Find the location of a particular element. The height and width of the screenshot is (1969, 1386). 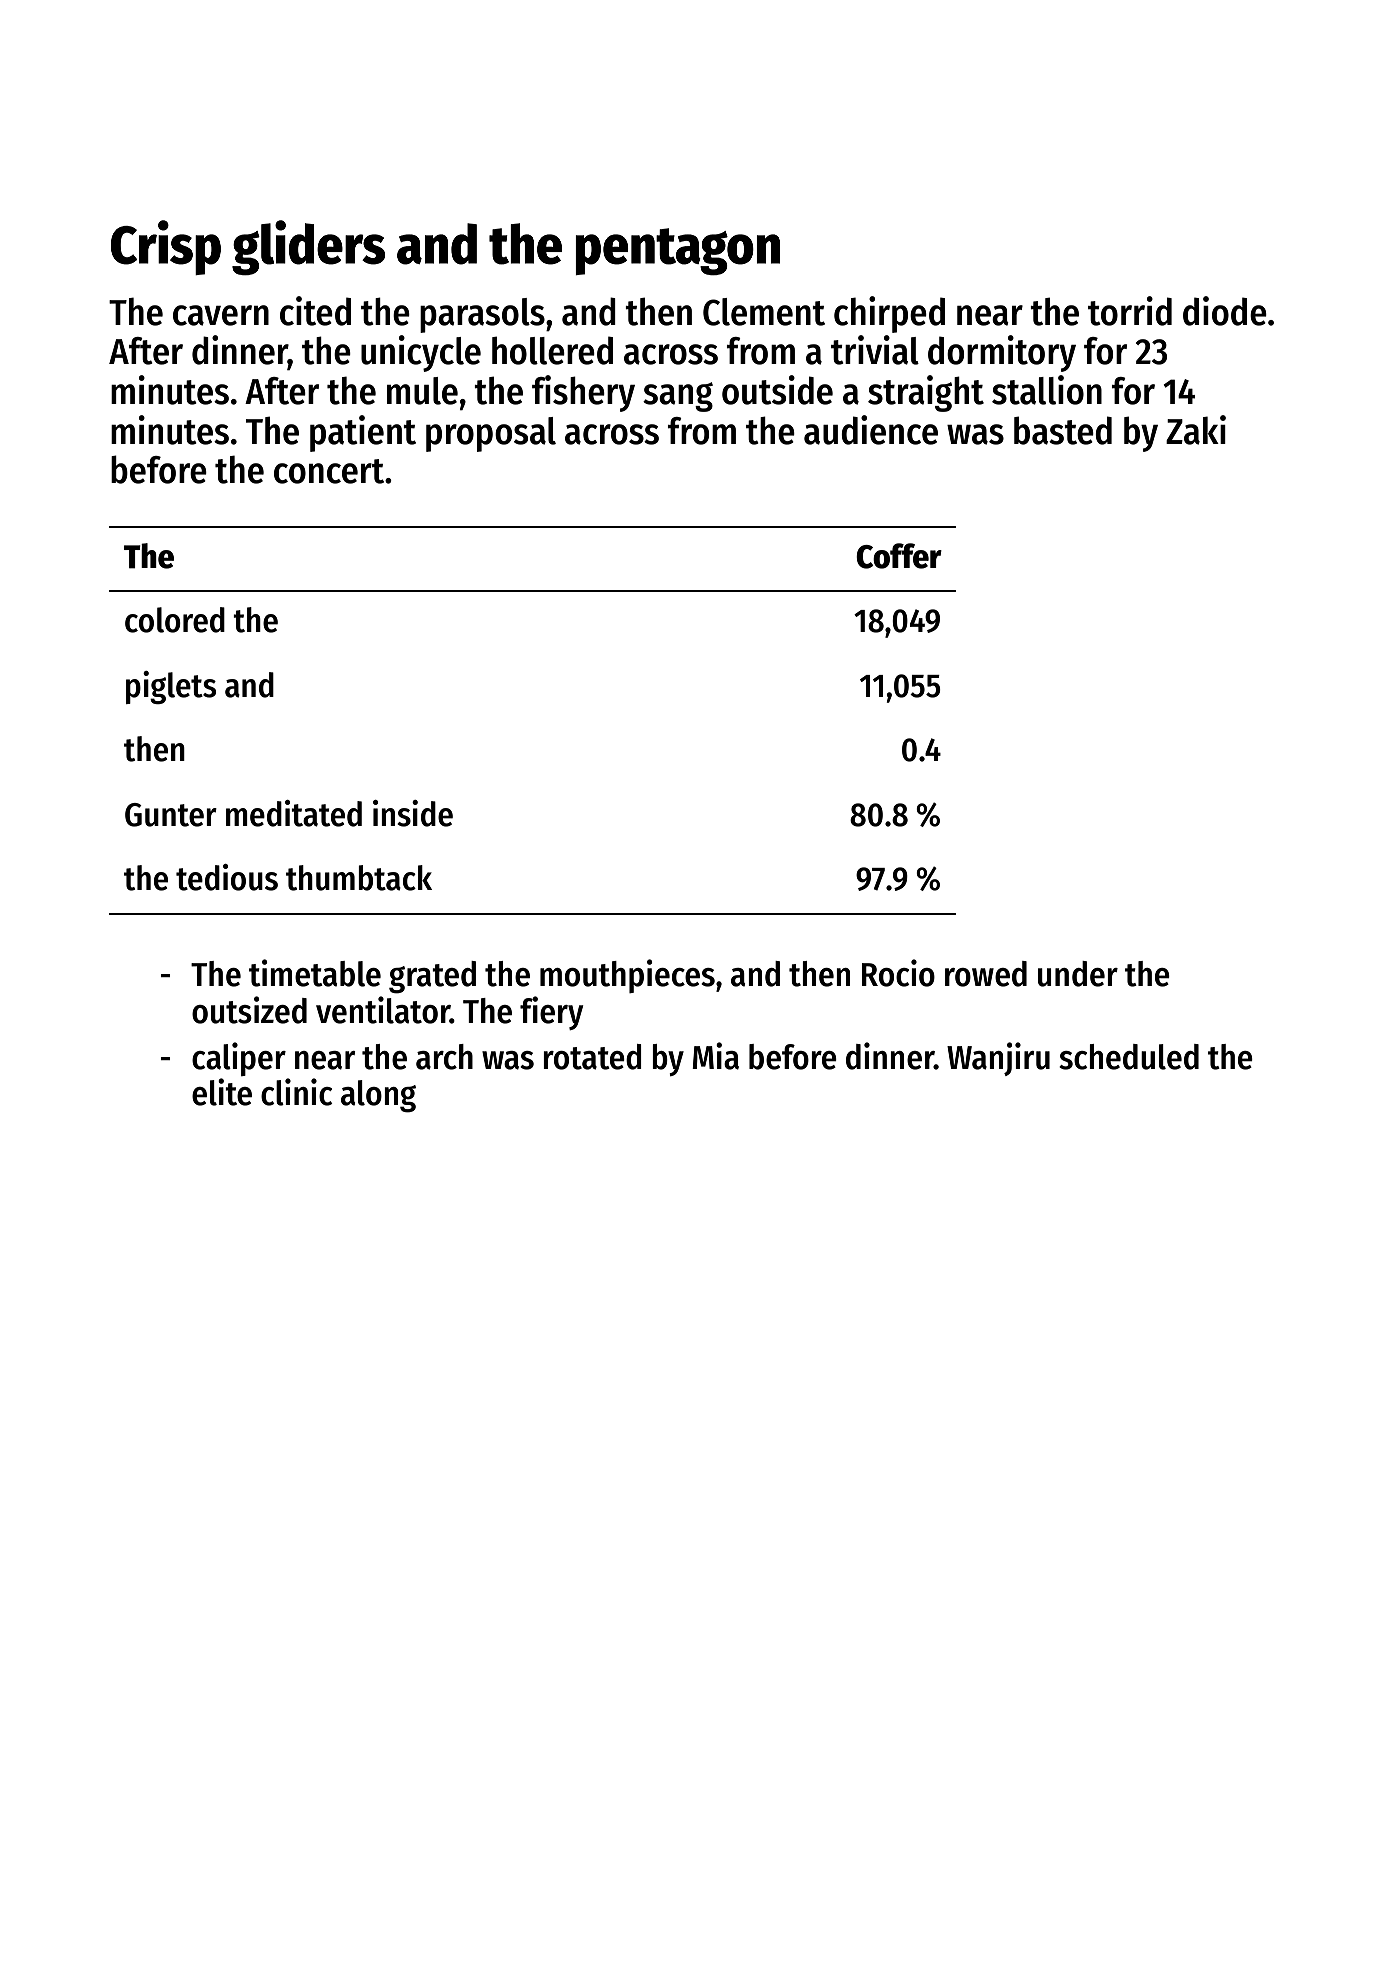

scheduled is located at coordinates (1129, 1057).
